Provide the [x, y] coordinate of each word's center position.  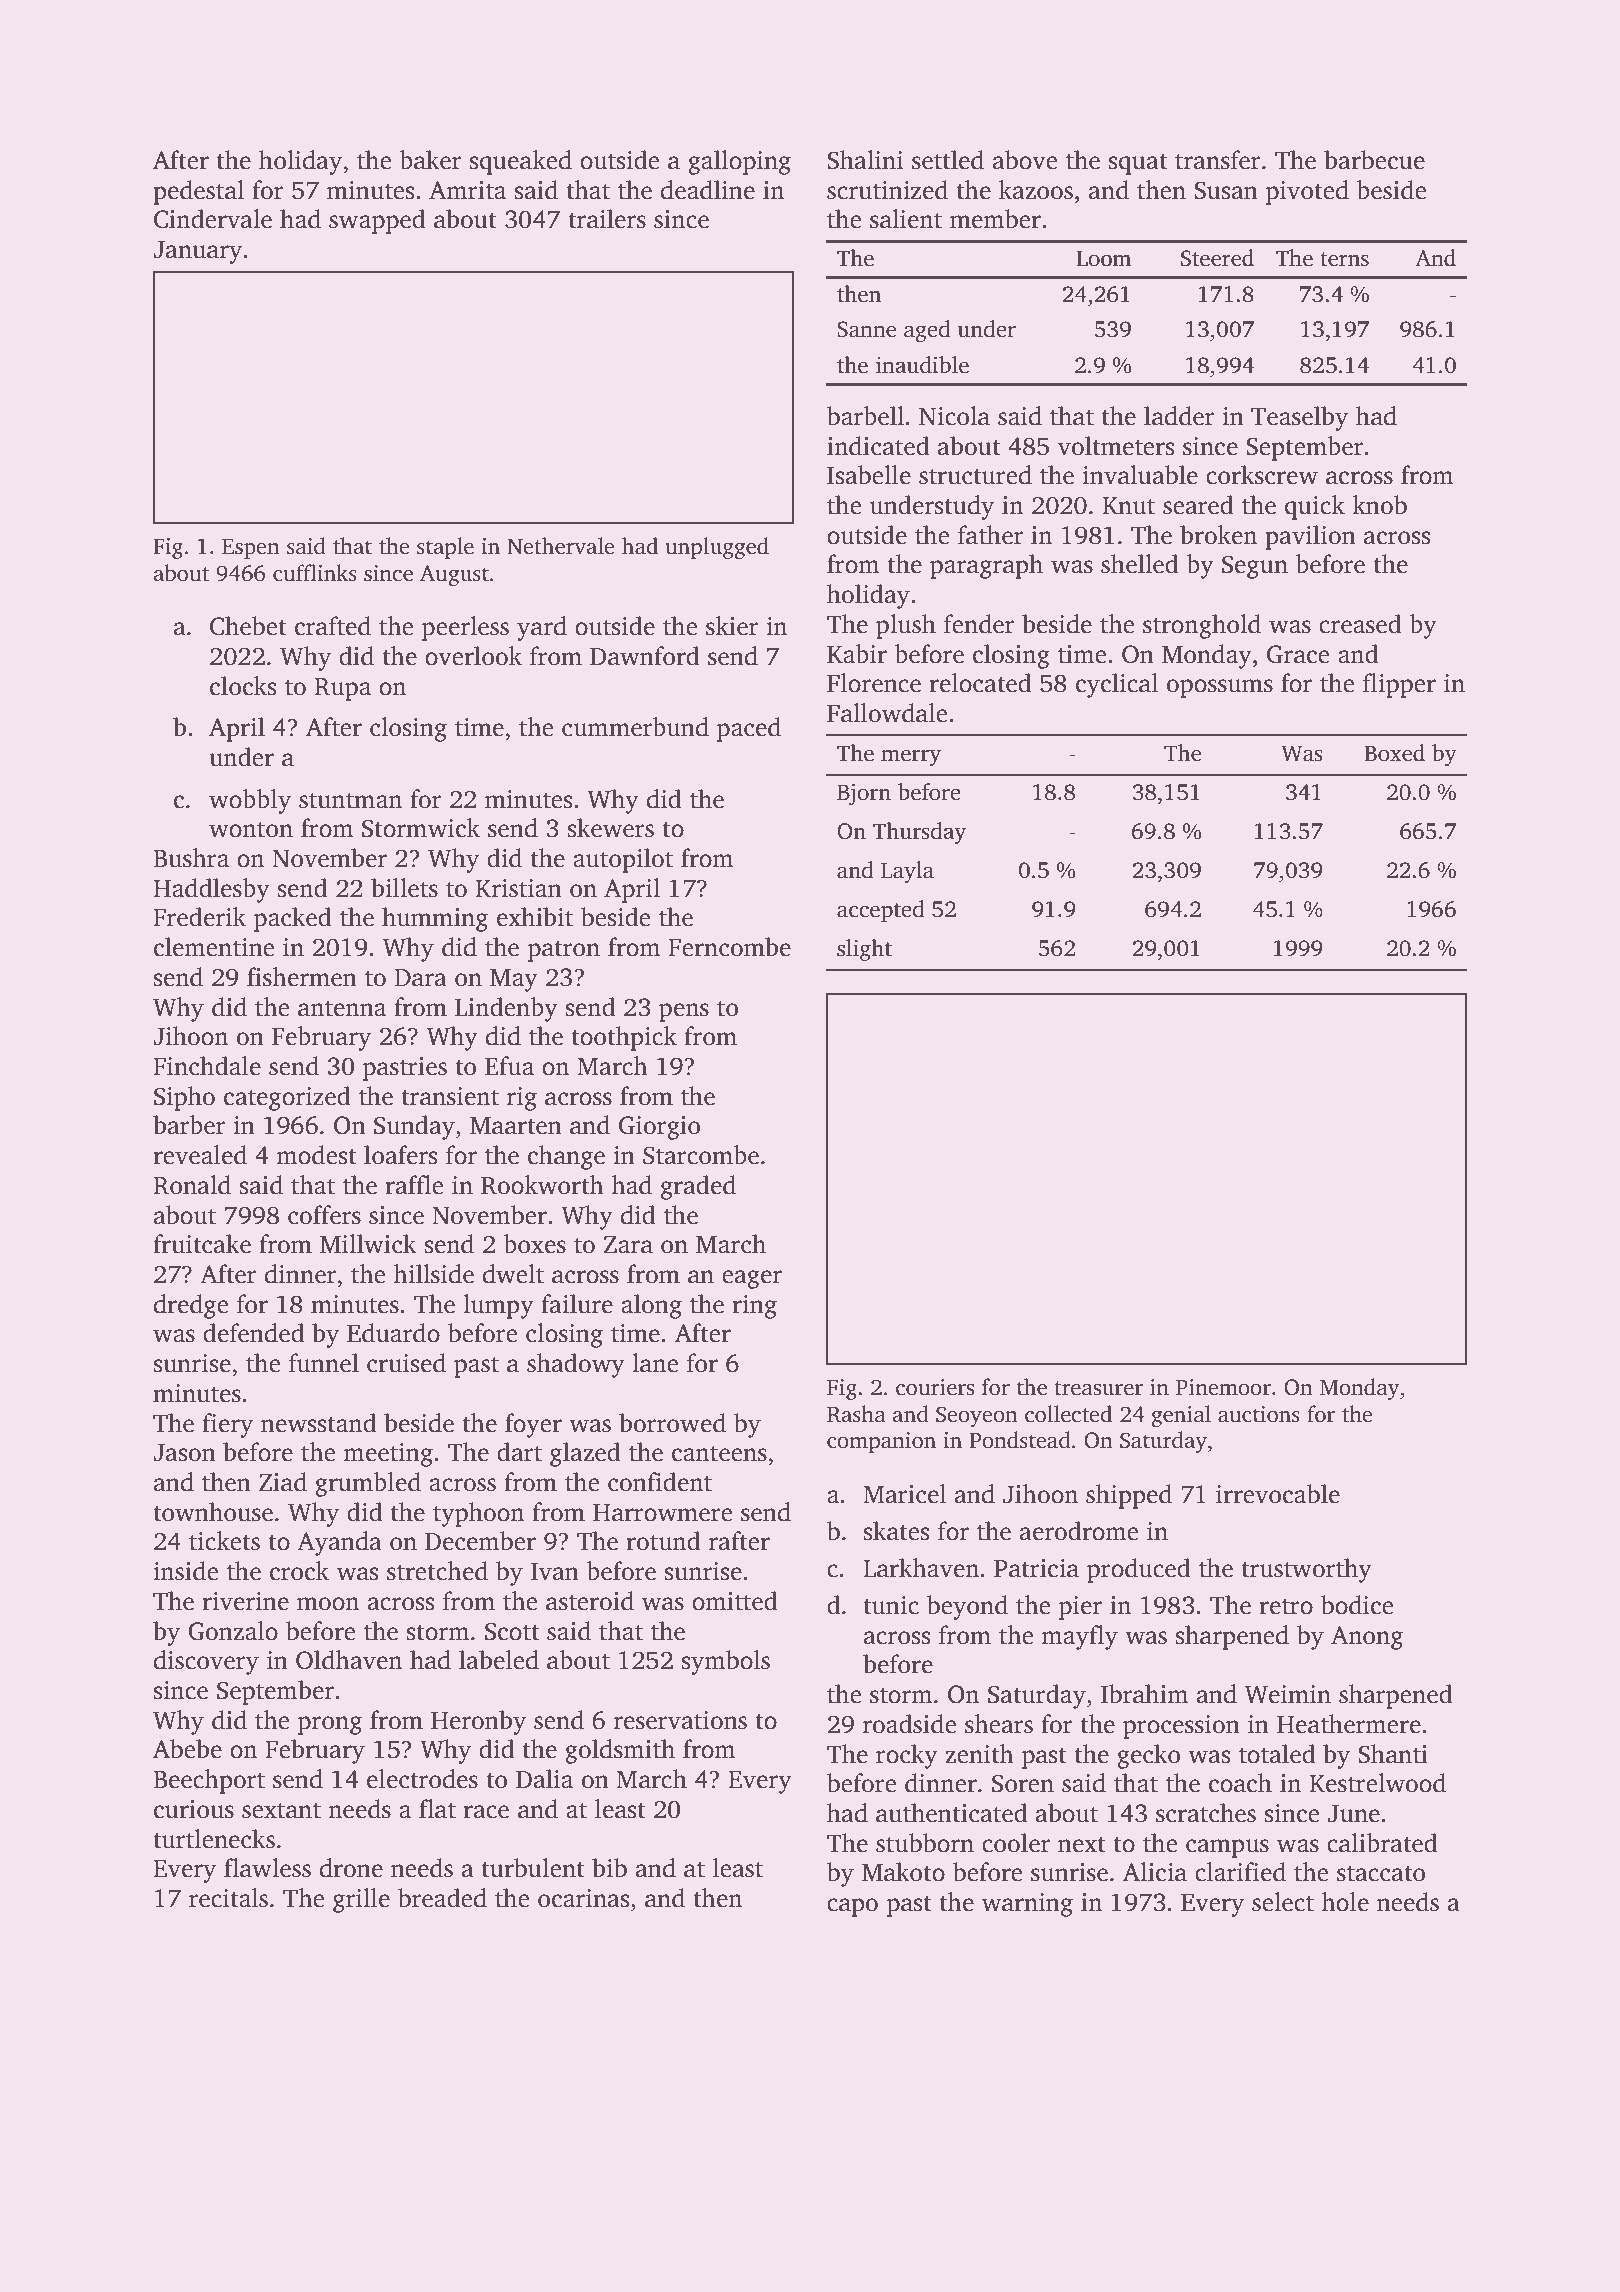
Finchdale [207, 1066]
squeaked [521, 162]
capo [852, 1907]
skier [732, 626]
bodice [1357, 1605]
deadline [708, 190]
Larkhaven [921, 1568]
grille [361, 1900]
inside [186, 1571]
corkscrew [1262, 475]
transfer [1218, 160]
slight [864, 950]
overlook [473, 656]
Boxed [1394, 753]
